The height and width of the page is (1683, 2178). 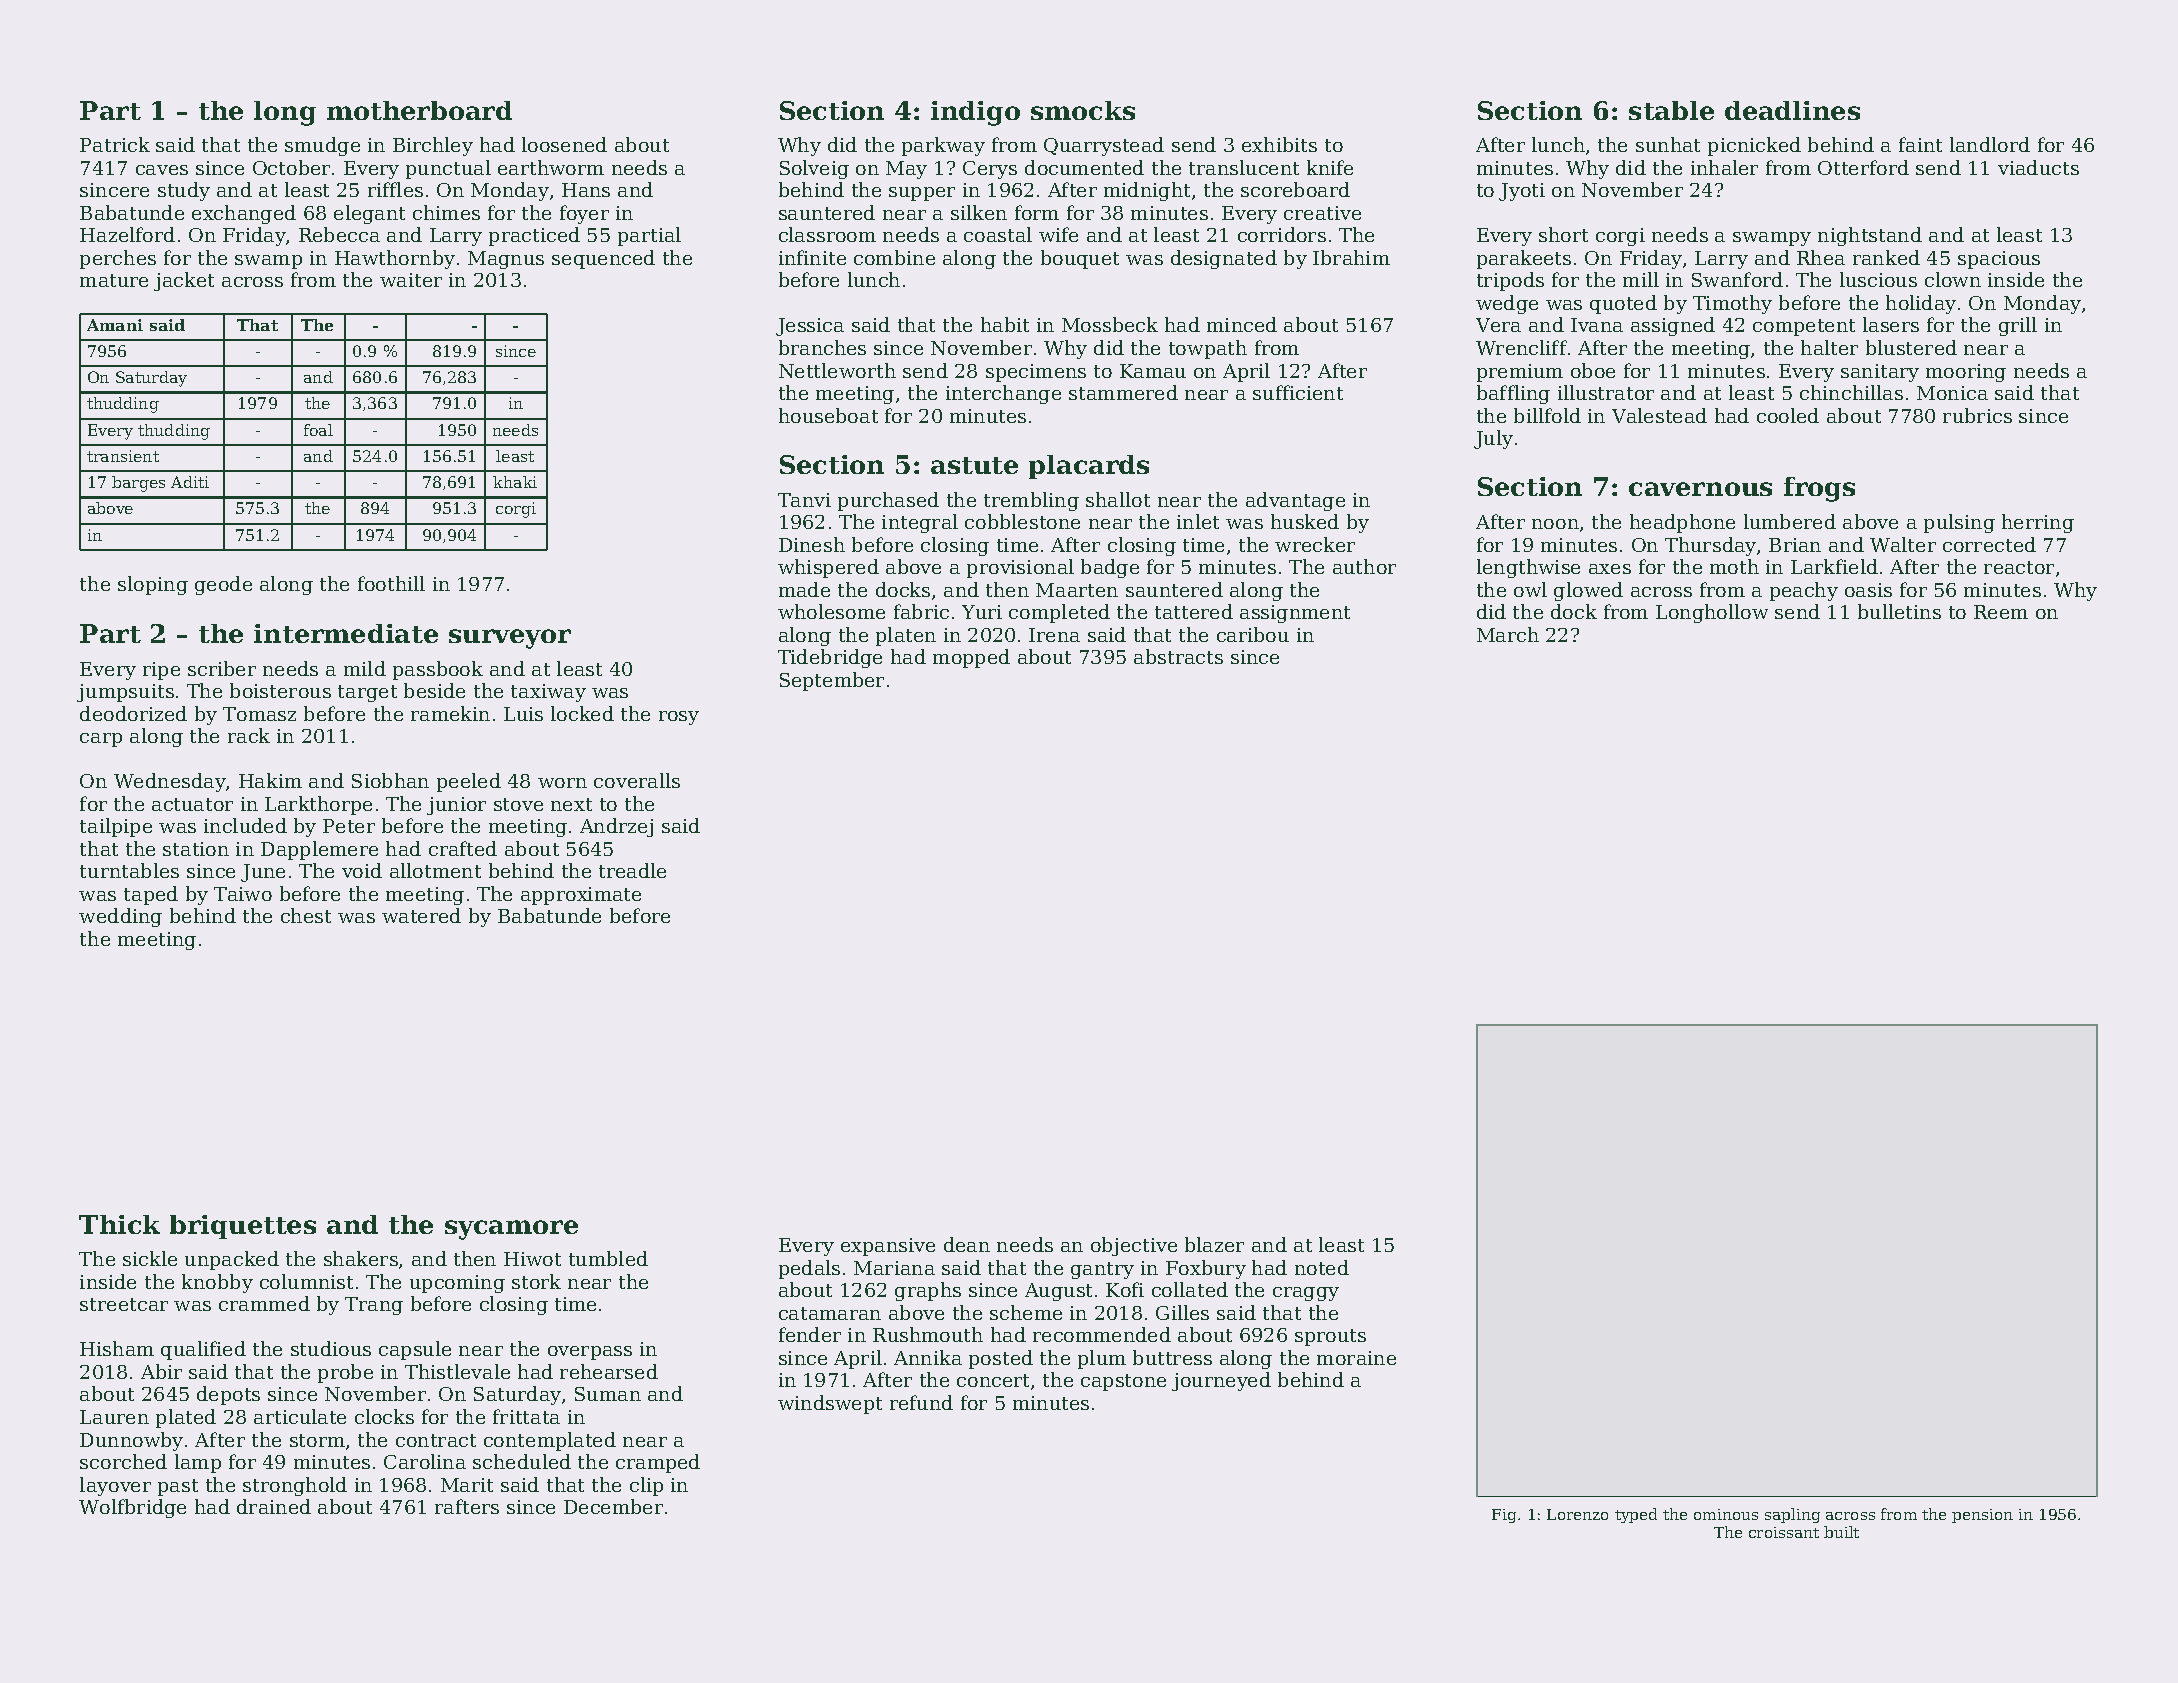 I want to click on sunhat, so click(x=1668, y=144).
